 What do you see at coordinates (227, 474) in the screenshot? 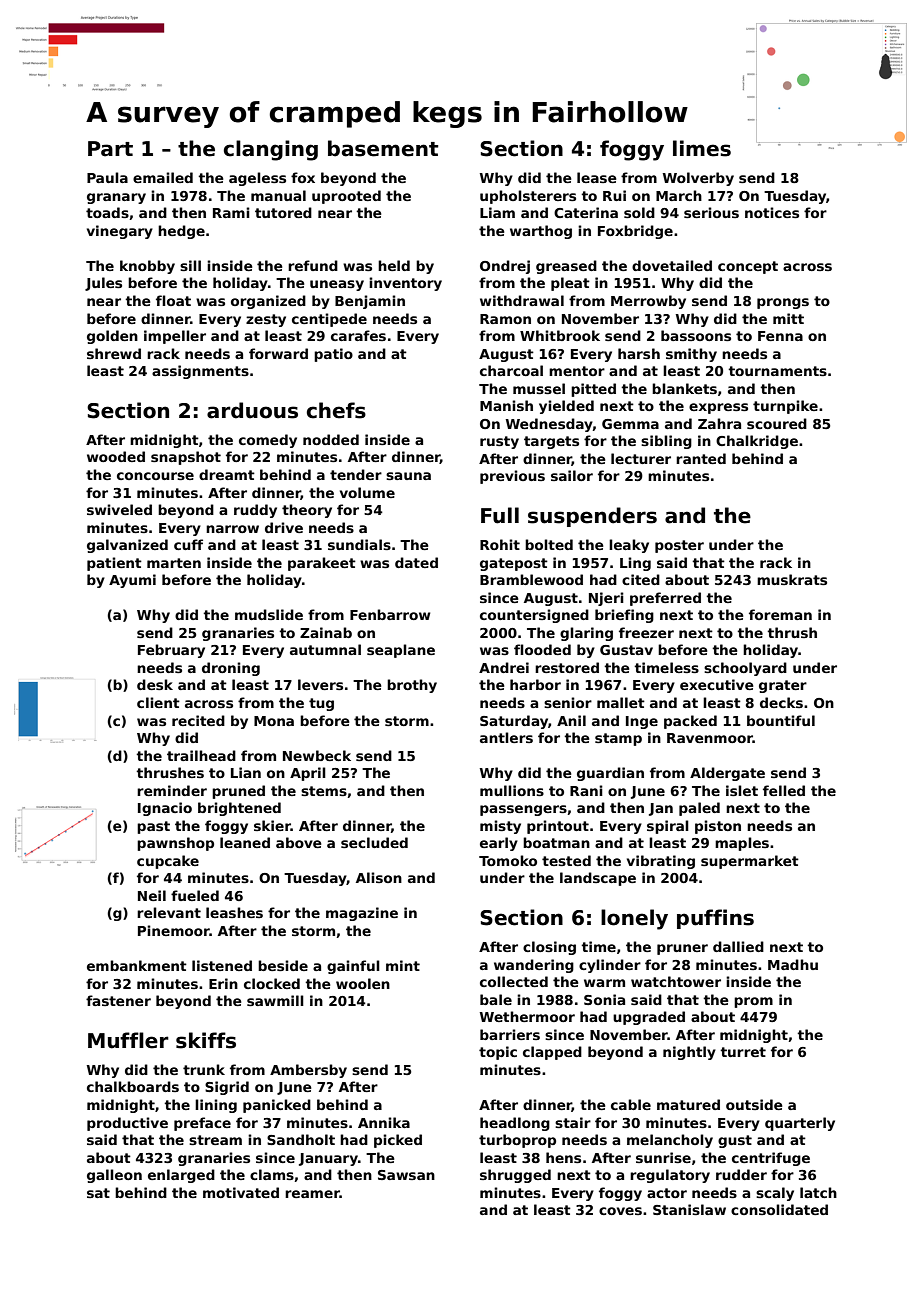
I see `dreamt` at bounding box center [227, 474].
